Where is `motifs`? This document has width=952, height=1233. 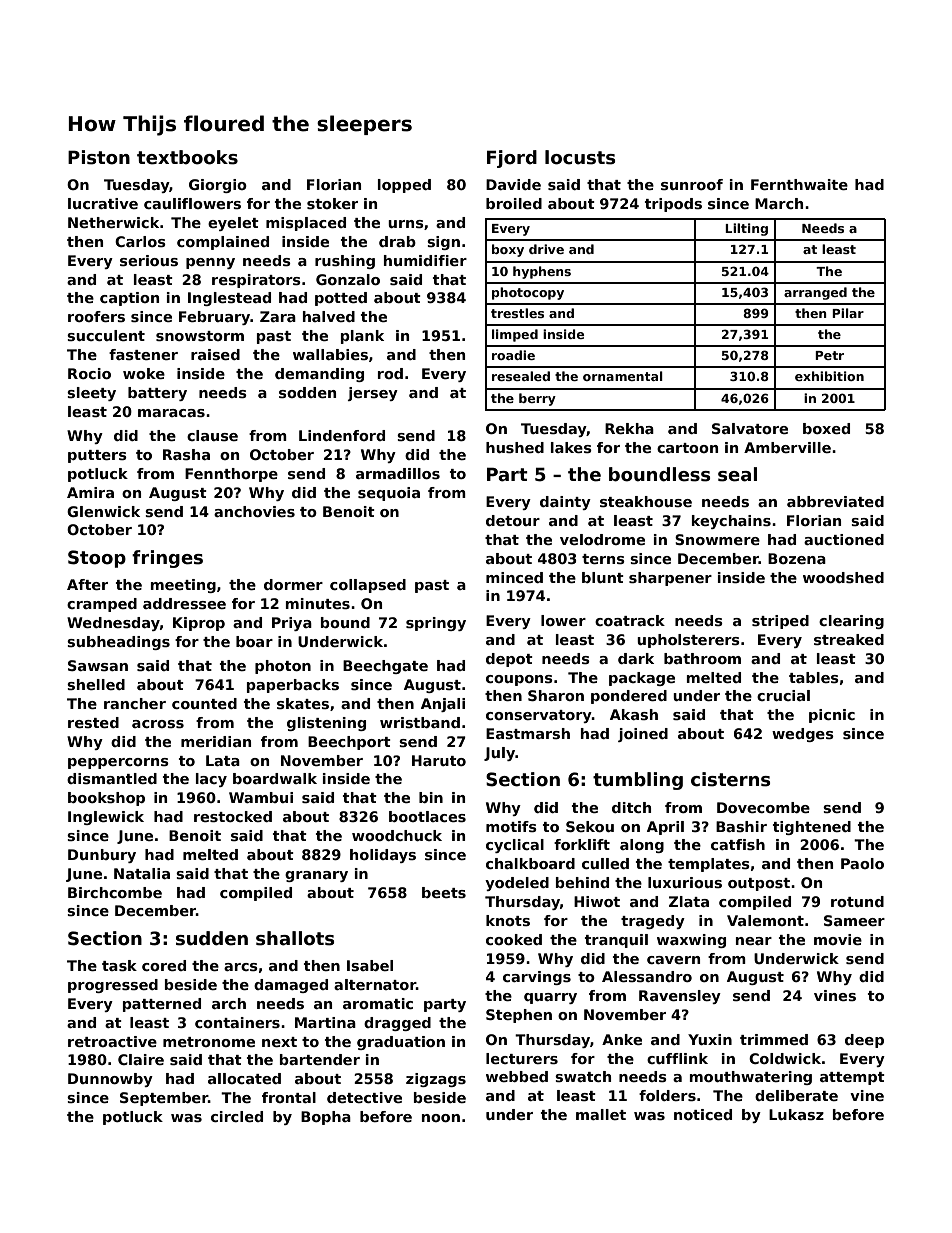 motifs is located at coordinates (511, 826).
